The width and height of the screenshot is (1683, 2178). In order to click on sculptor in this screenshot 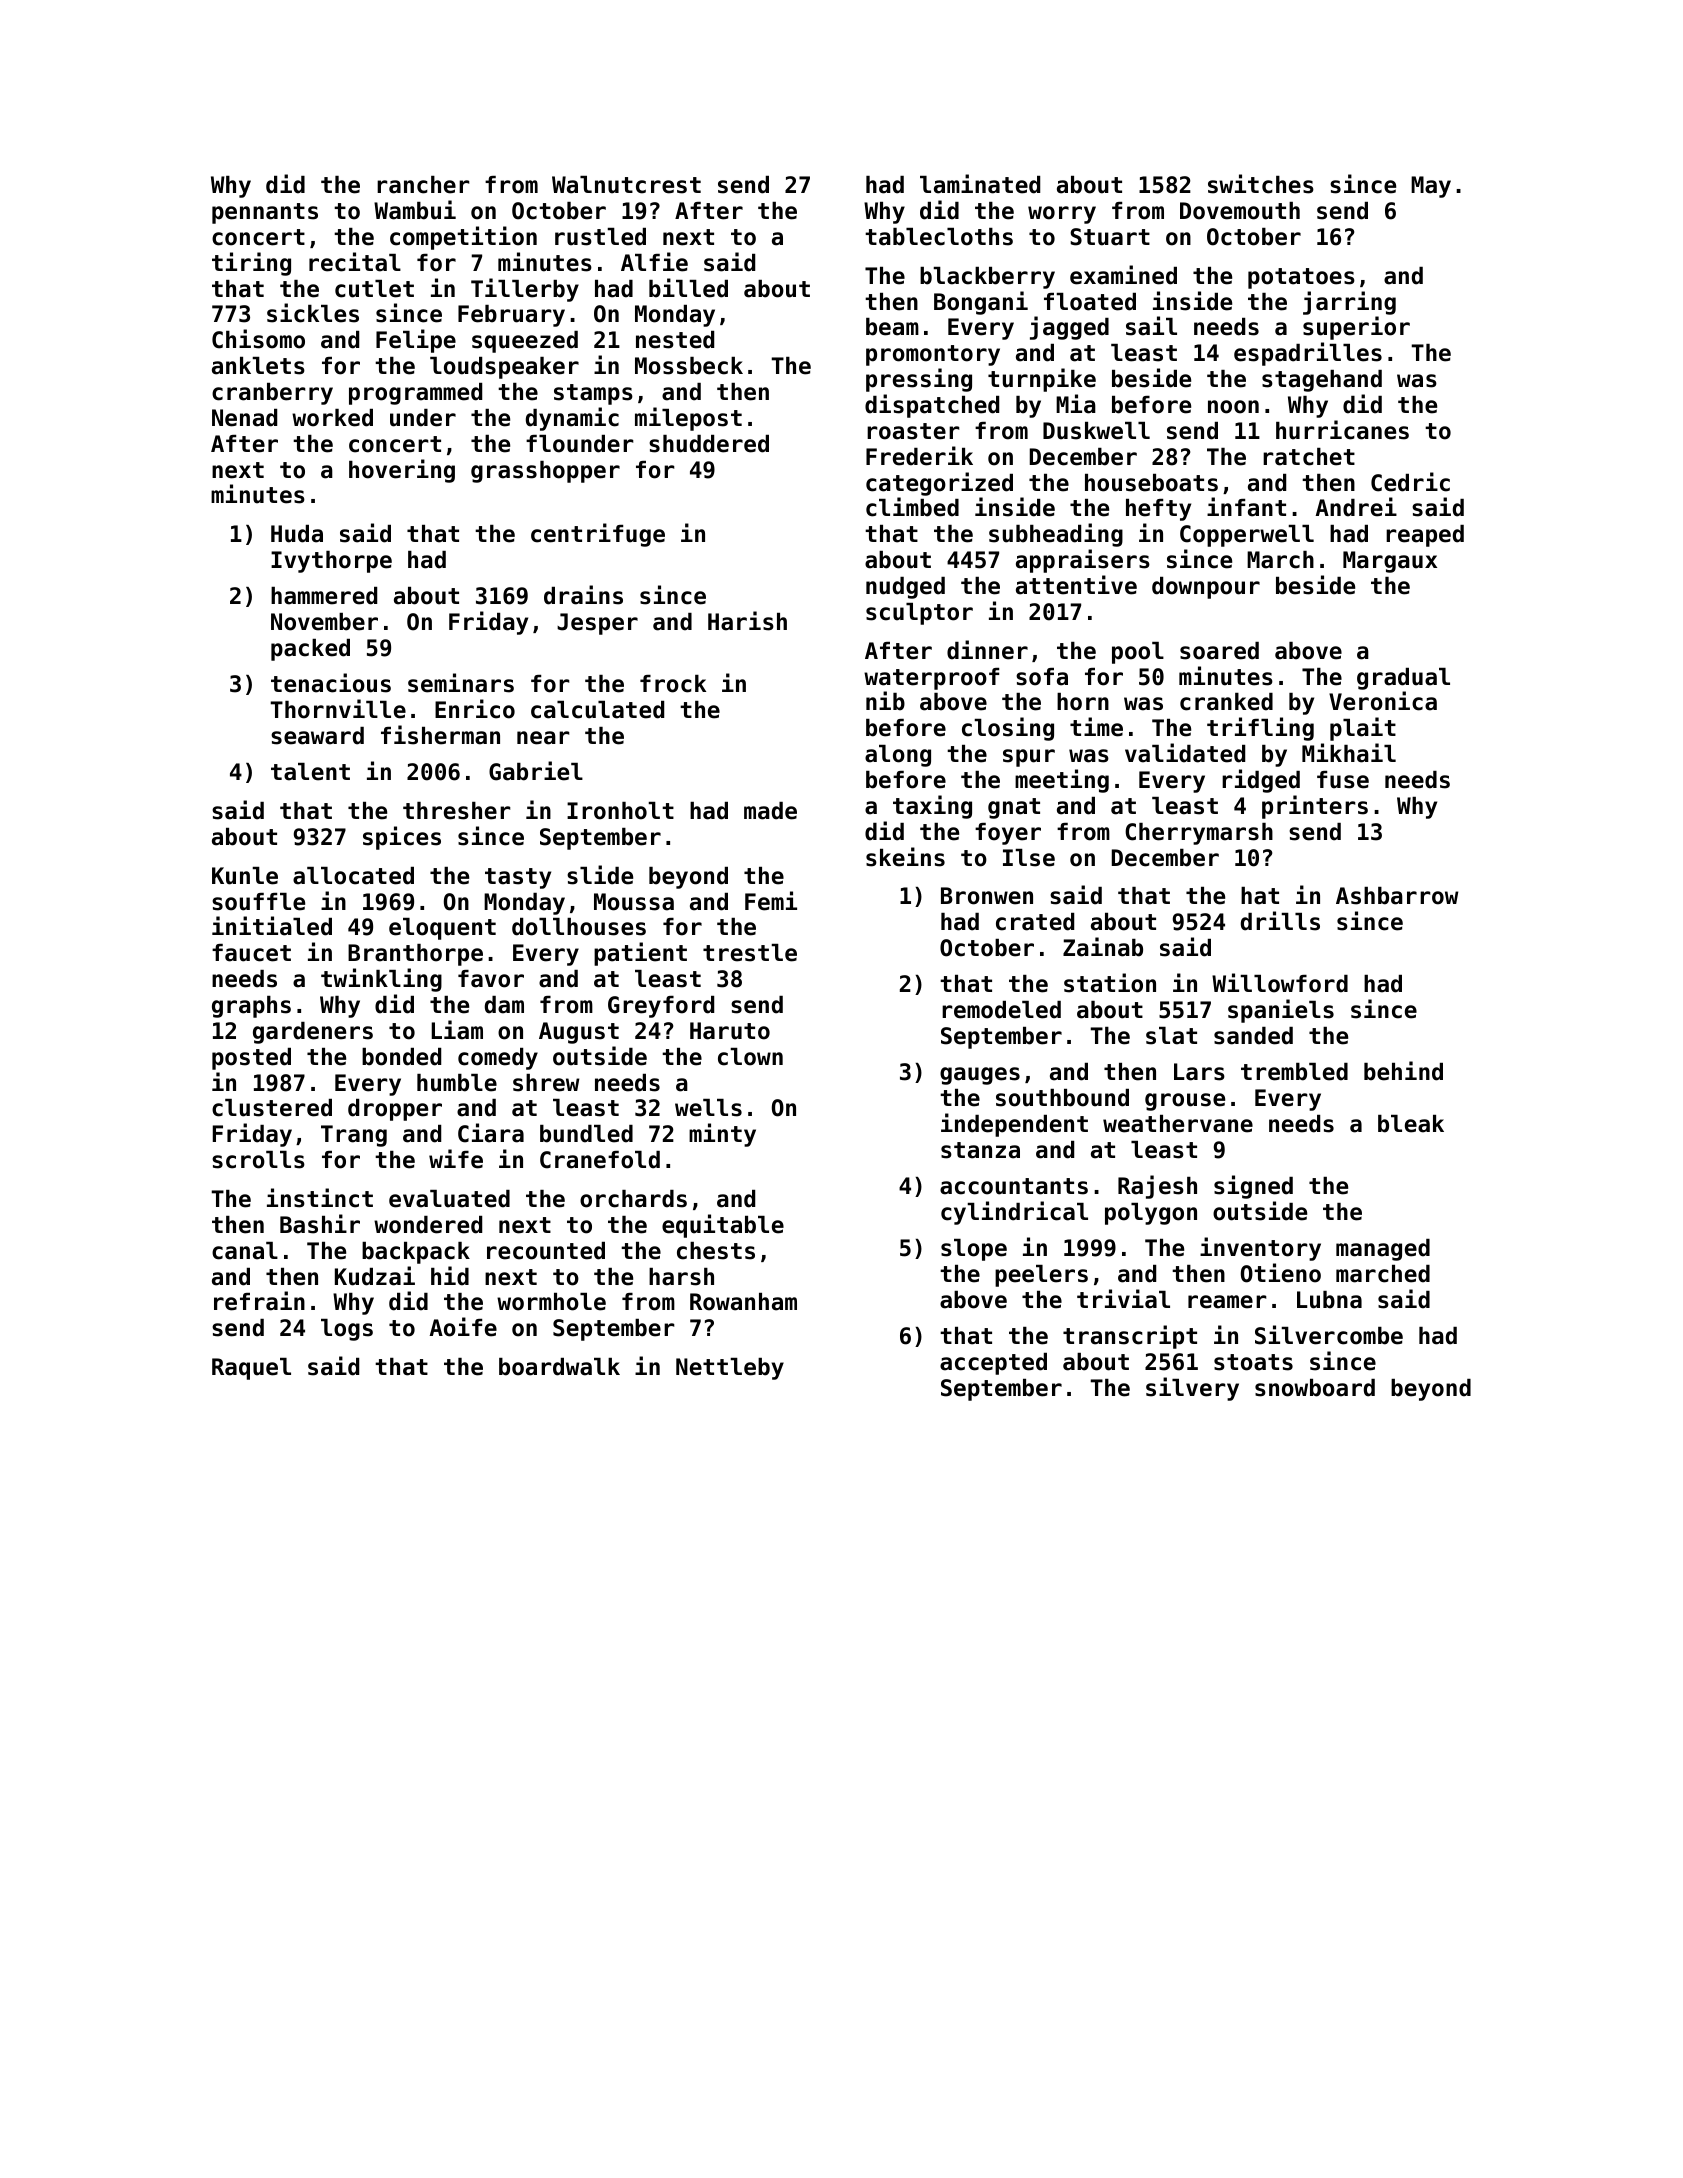, I will do `click(919, 614)`.
